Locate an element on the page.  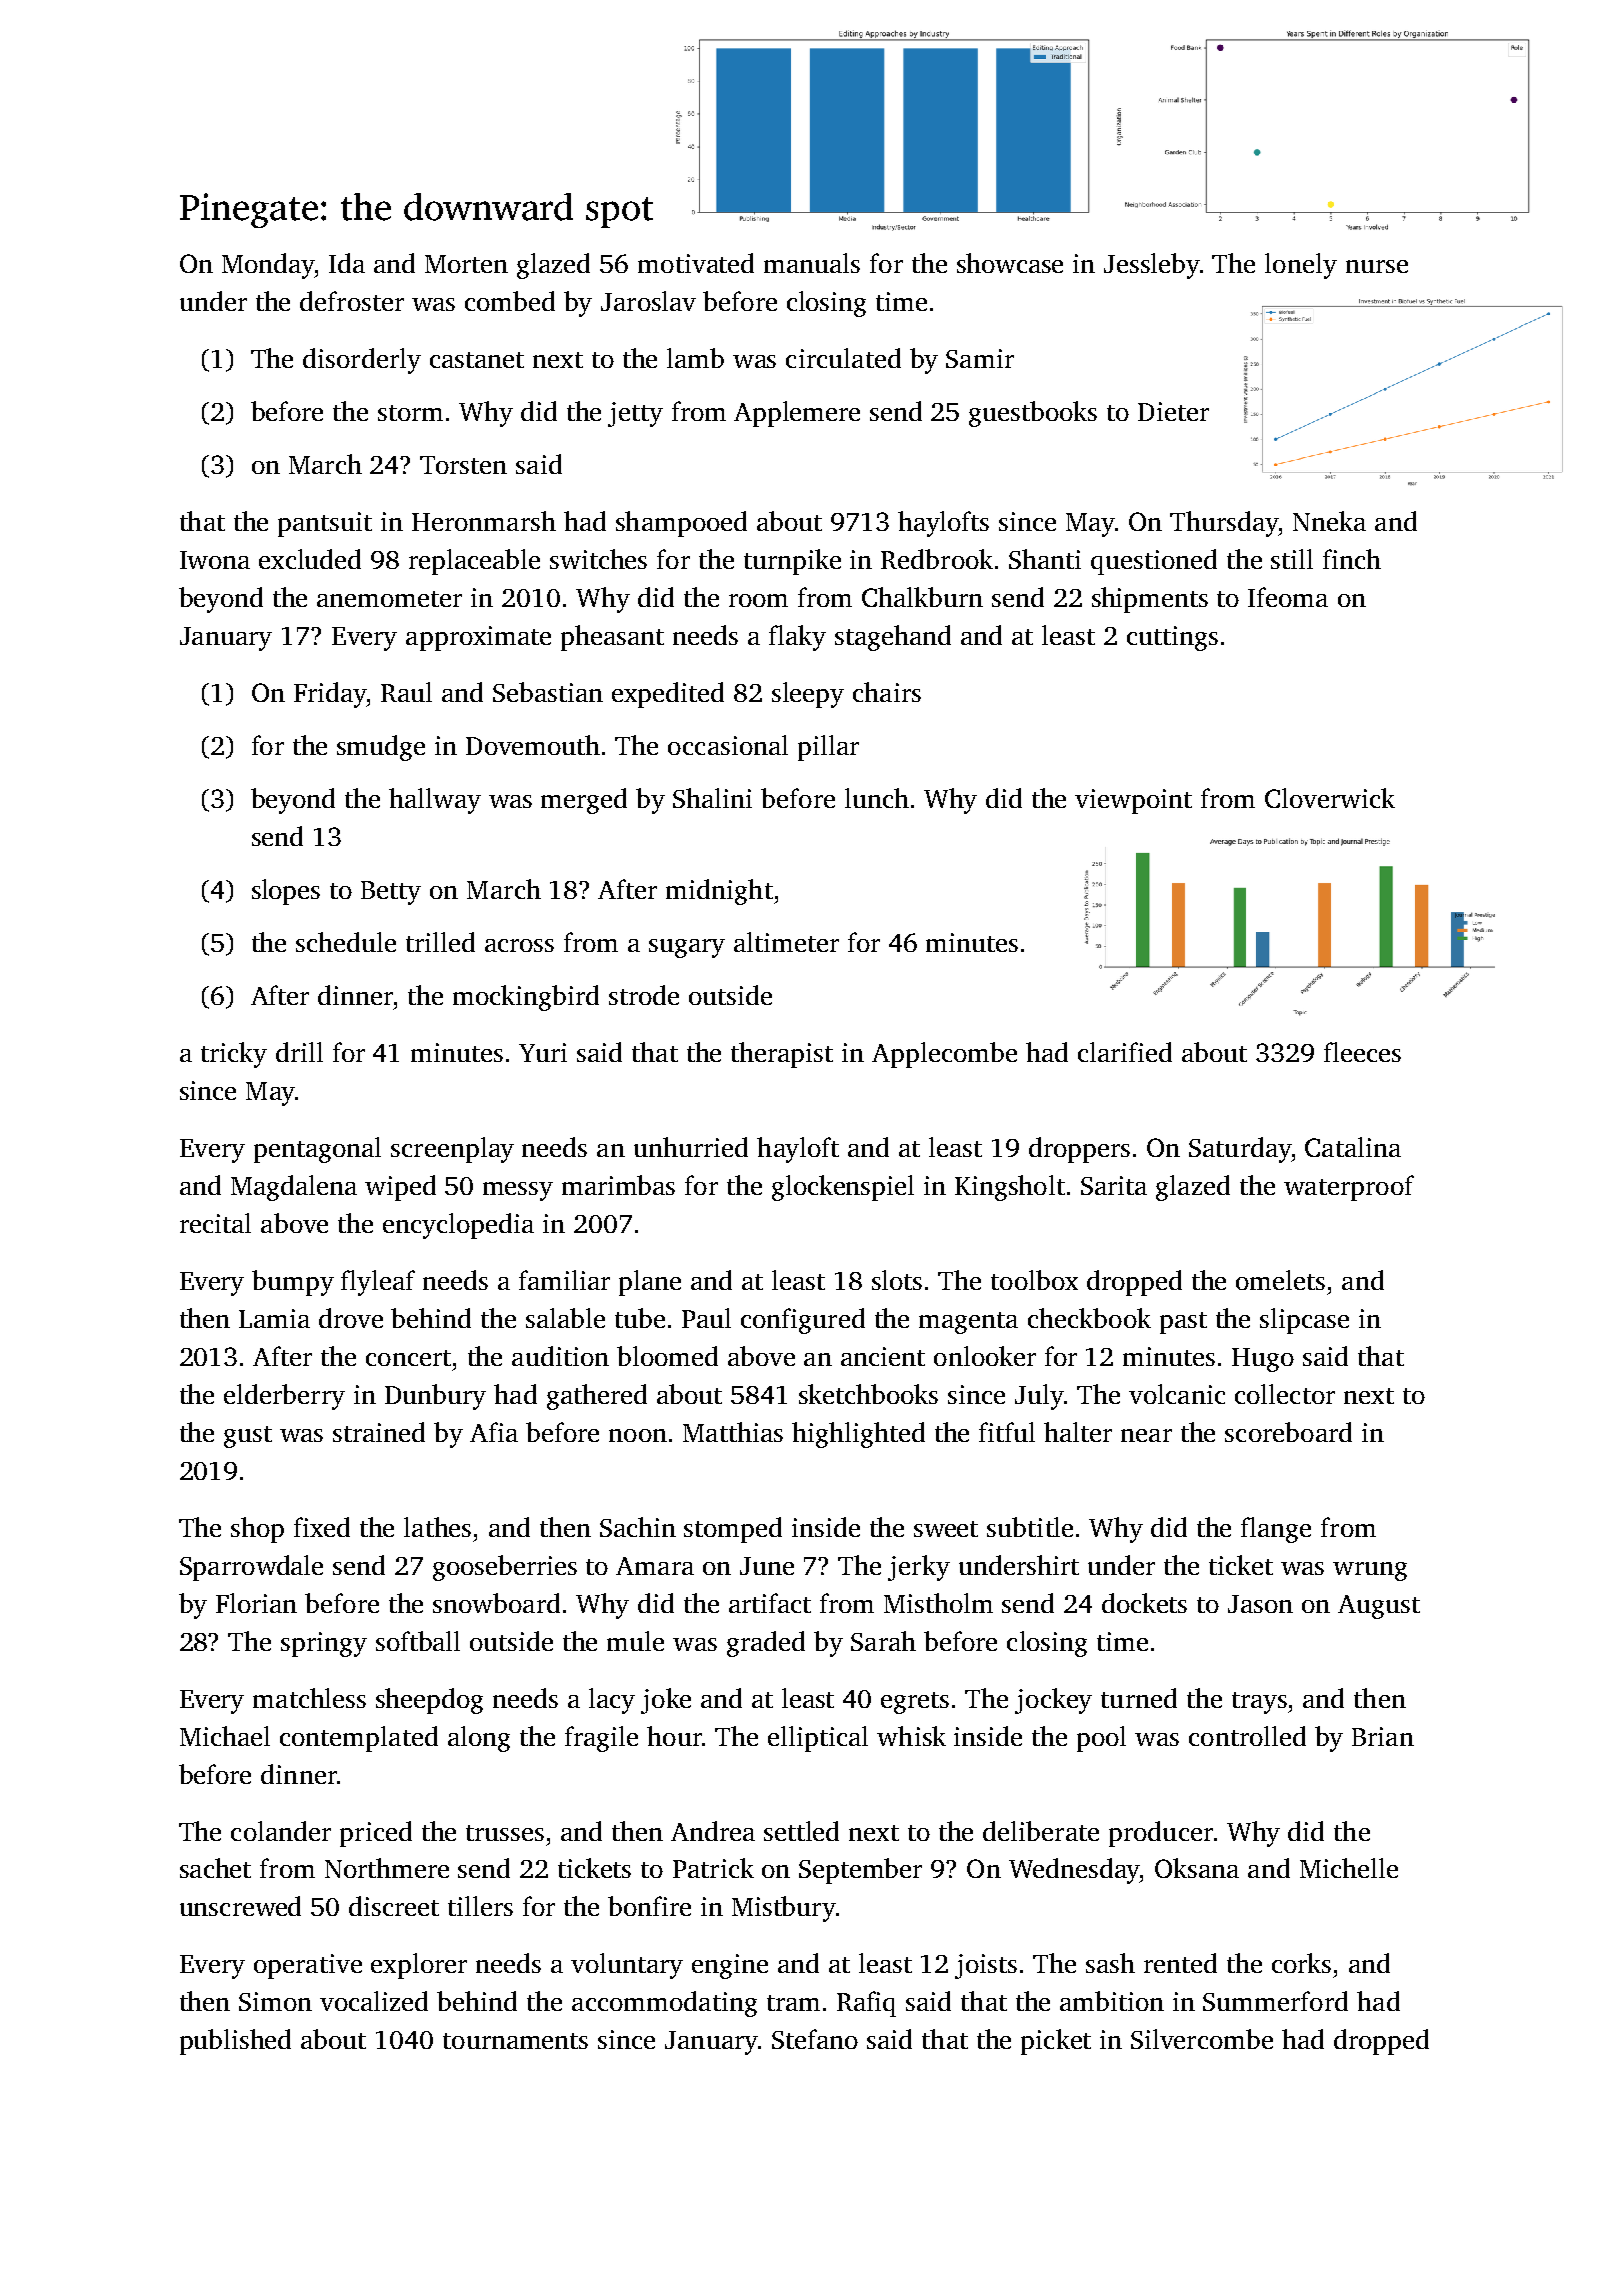
lamb is located at coordinates (695, 358).
